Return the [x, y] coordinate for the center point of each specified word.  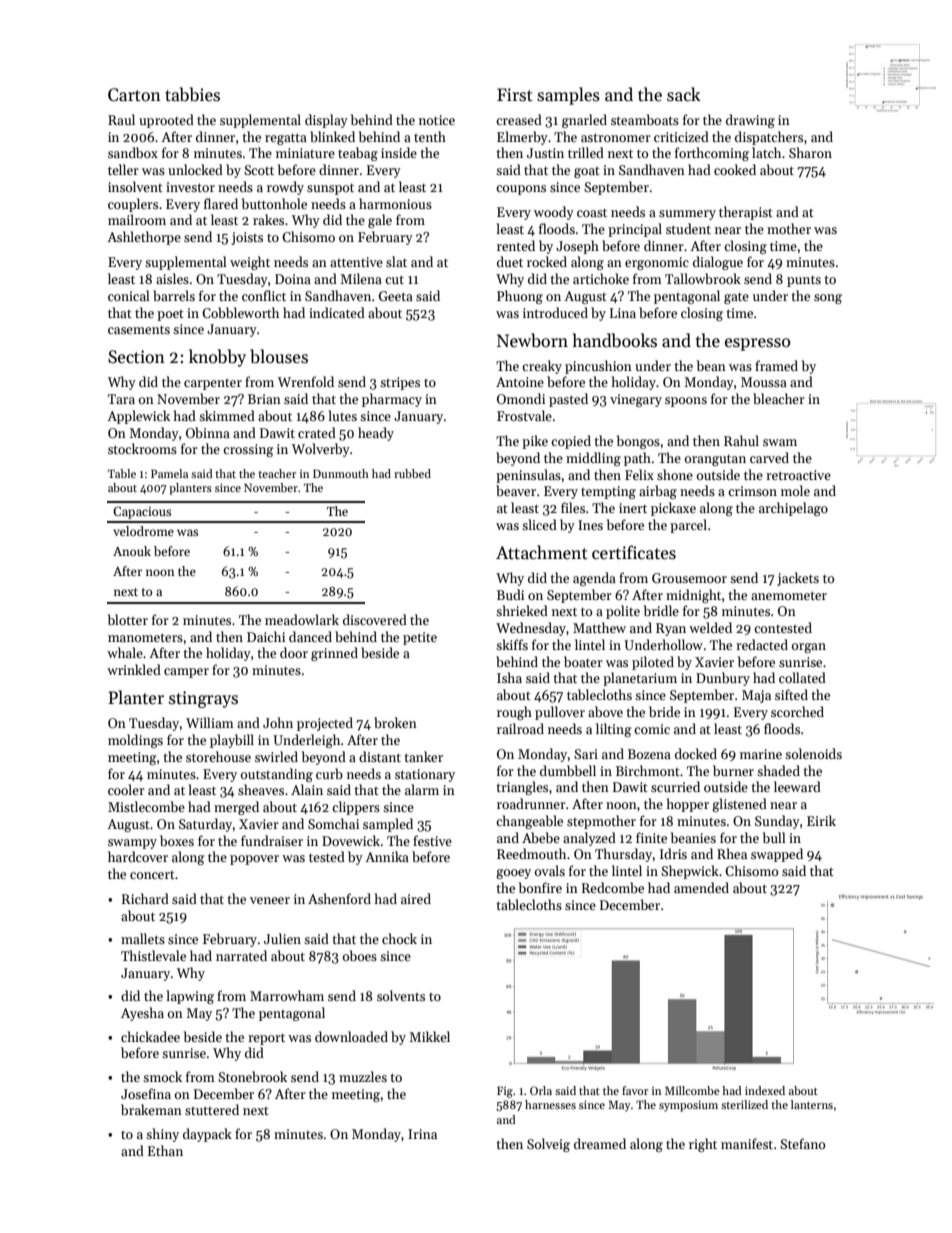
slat [396, 261]
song [828, 299]
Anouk [132, 551]
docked [696, 753]
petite [420, 638]
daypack [207, 1135]
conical [129, 295]
